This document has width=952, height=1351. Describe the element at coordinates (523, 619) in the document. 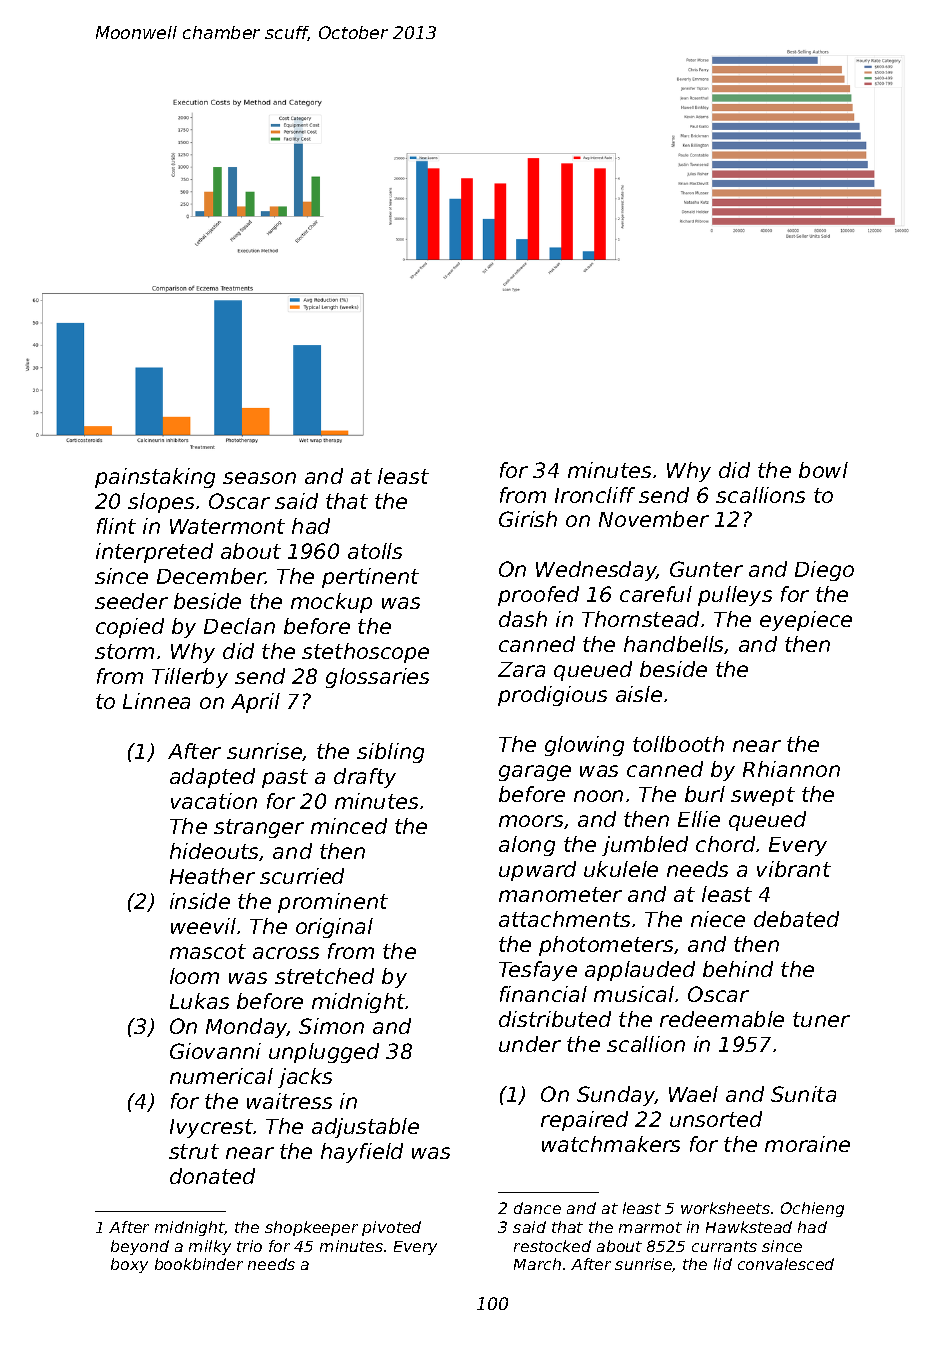

I see `dash` at that location.
